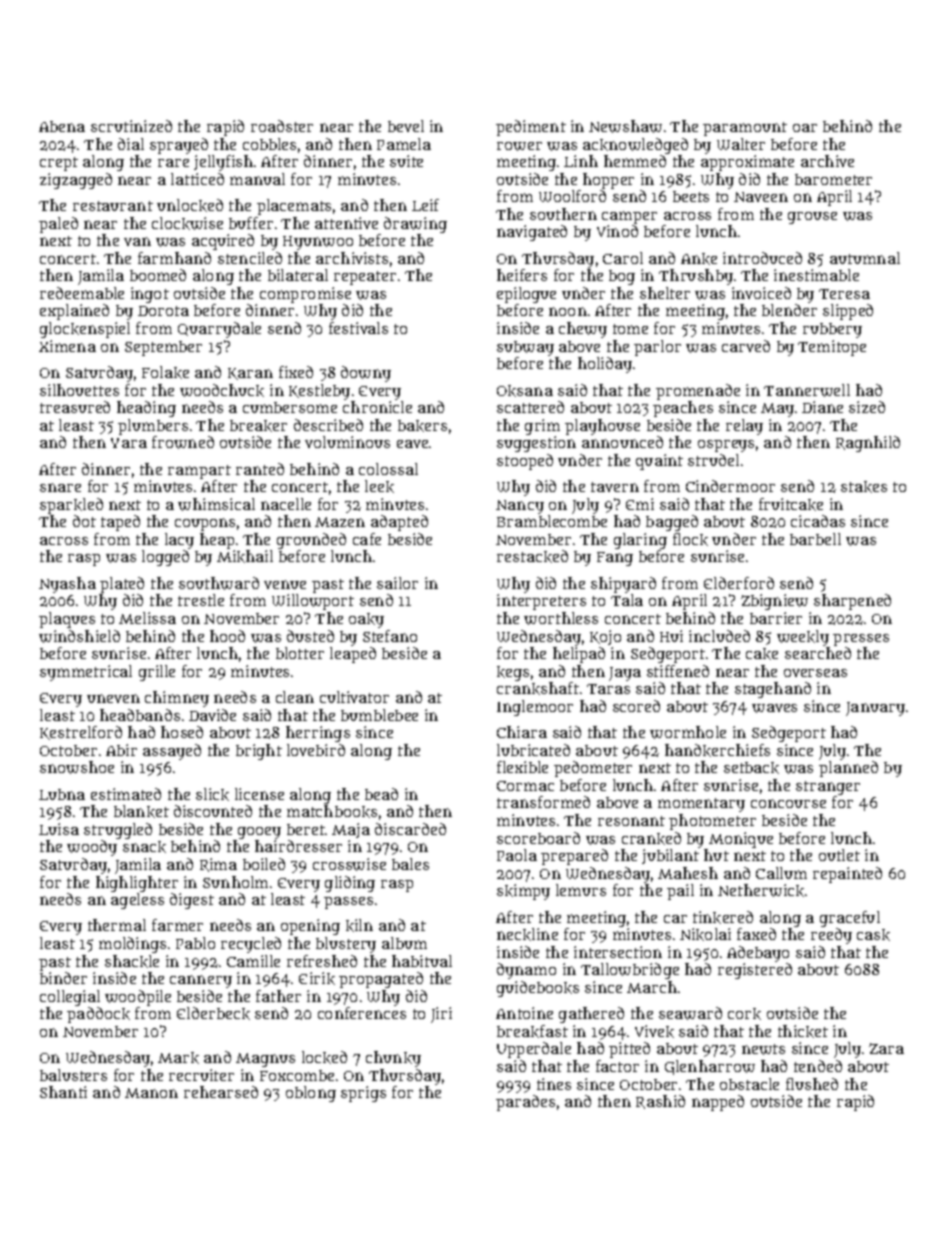 This page has width=952, height=1233. Describe the element at coordinates (172, 752) in the page. I see `assayed` at that location.
